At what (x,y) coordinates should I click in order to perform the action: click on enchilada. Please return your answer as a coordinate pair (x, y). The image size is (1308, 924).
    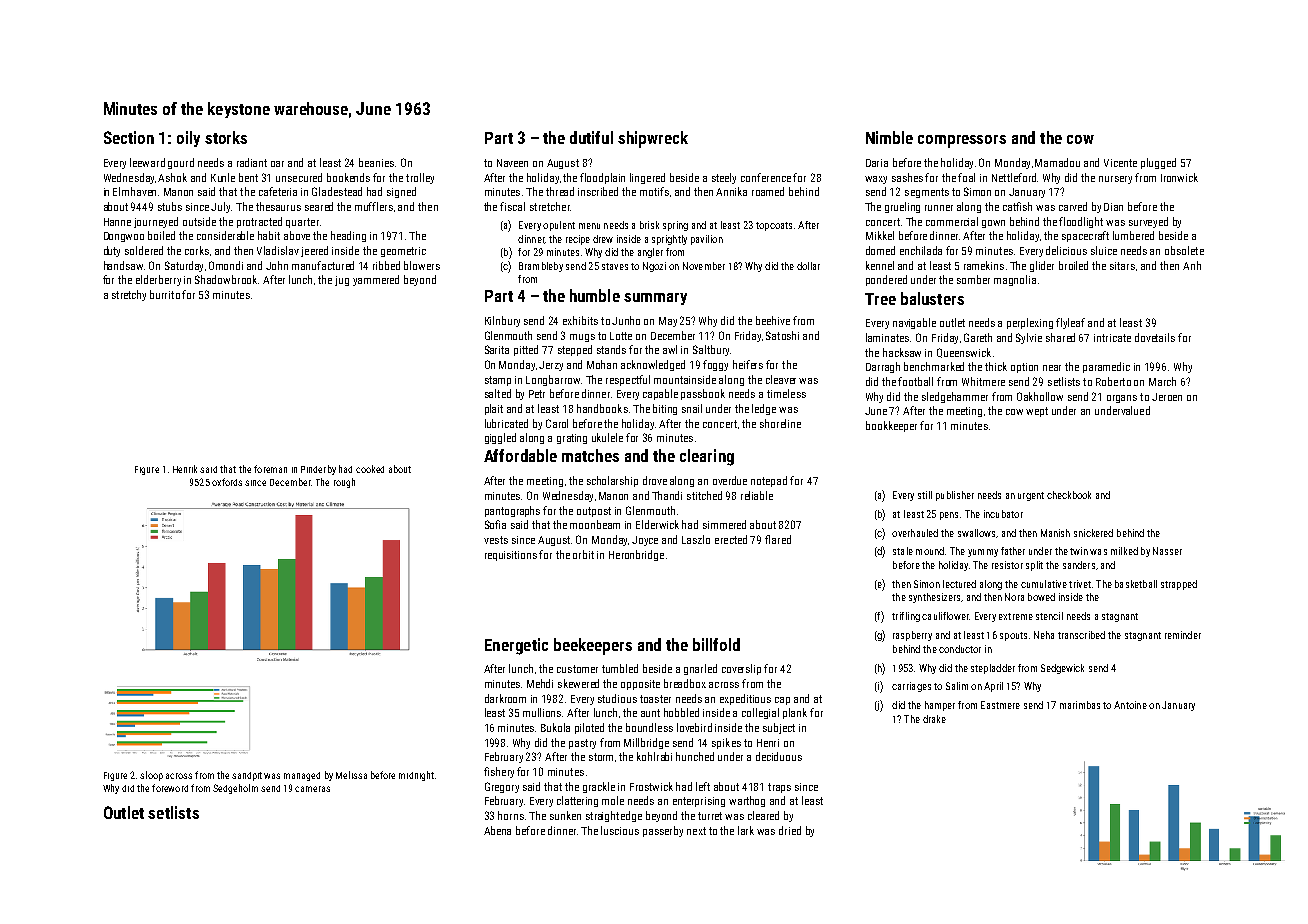
    Looking at the image, I should click on (921, 250).
